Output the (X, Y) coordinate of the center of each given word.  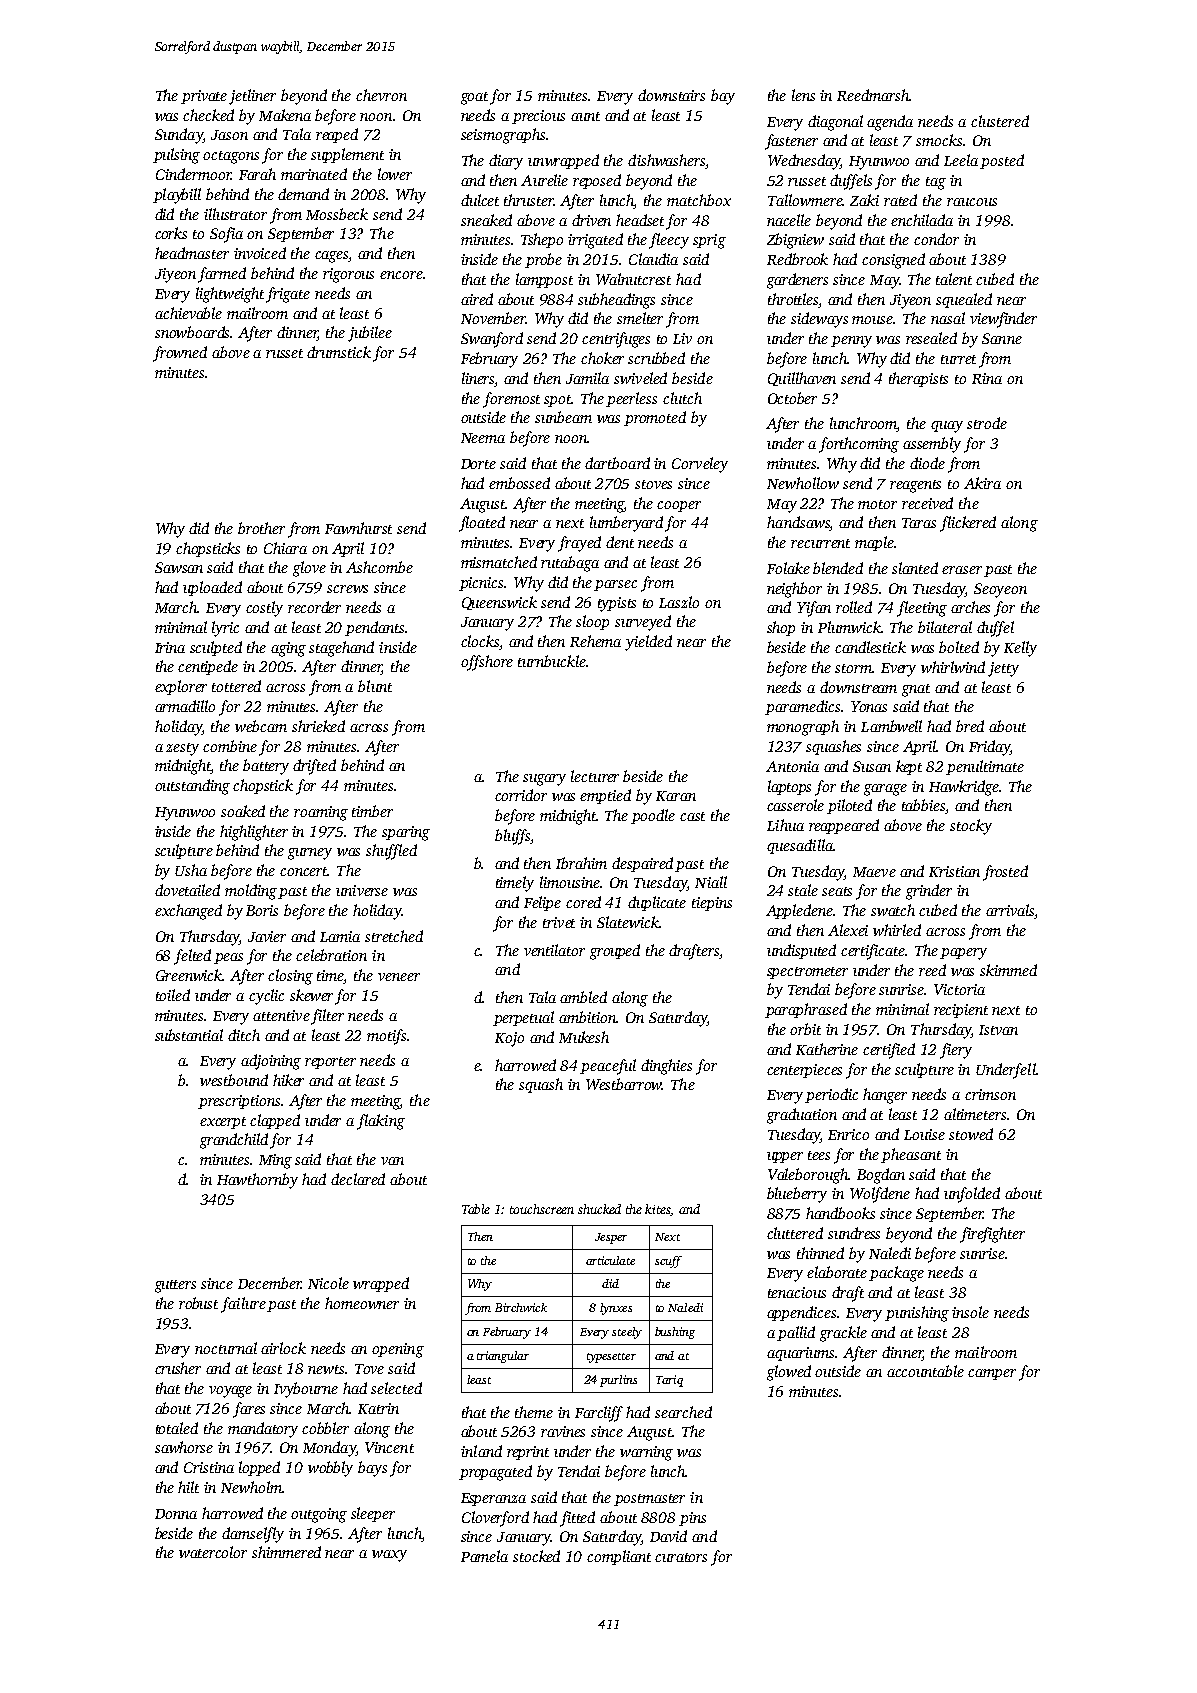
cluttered (795, 1233)
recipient (961, 1011)
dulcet (480, 200)
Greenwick (189, 975)
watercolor (213, 1552)
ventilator (554, 950)
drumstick (339, 352)
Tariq (669, 1381)
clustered (1000, 121)
